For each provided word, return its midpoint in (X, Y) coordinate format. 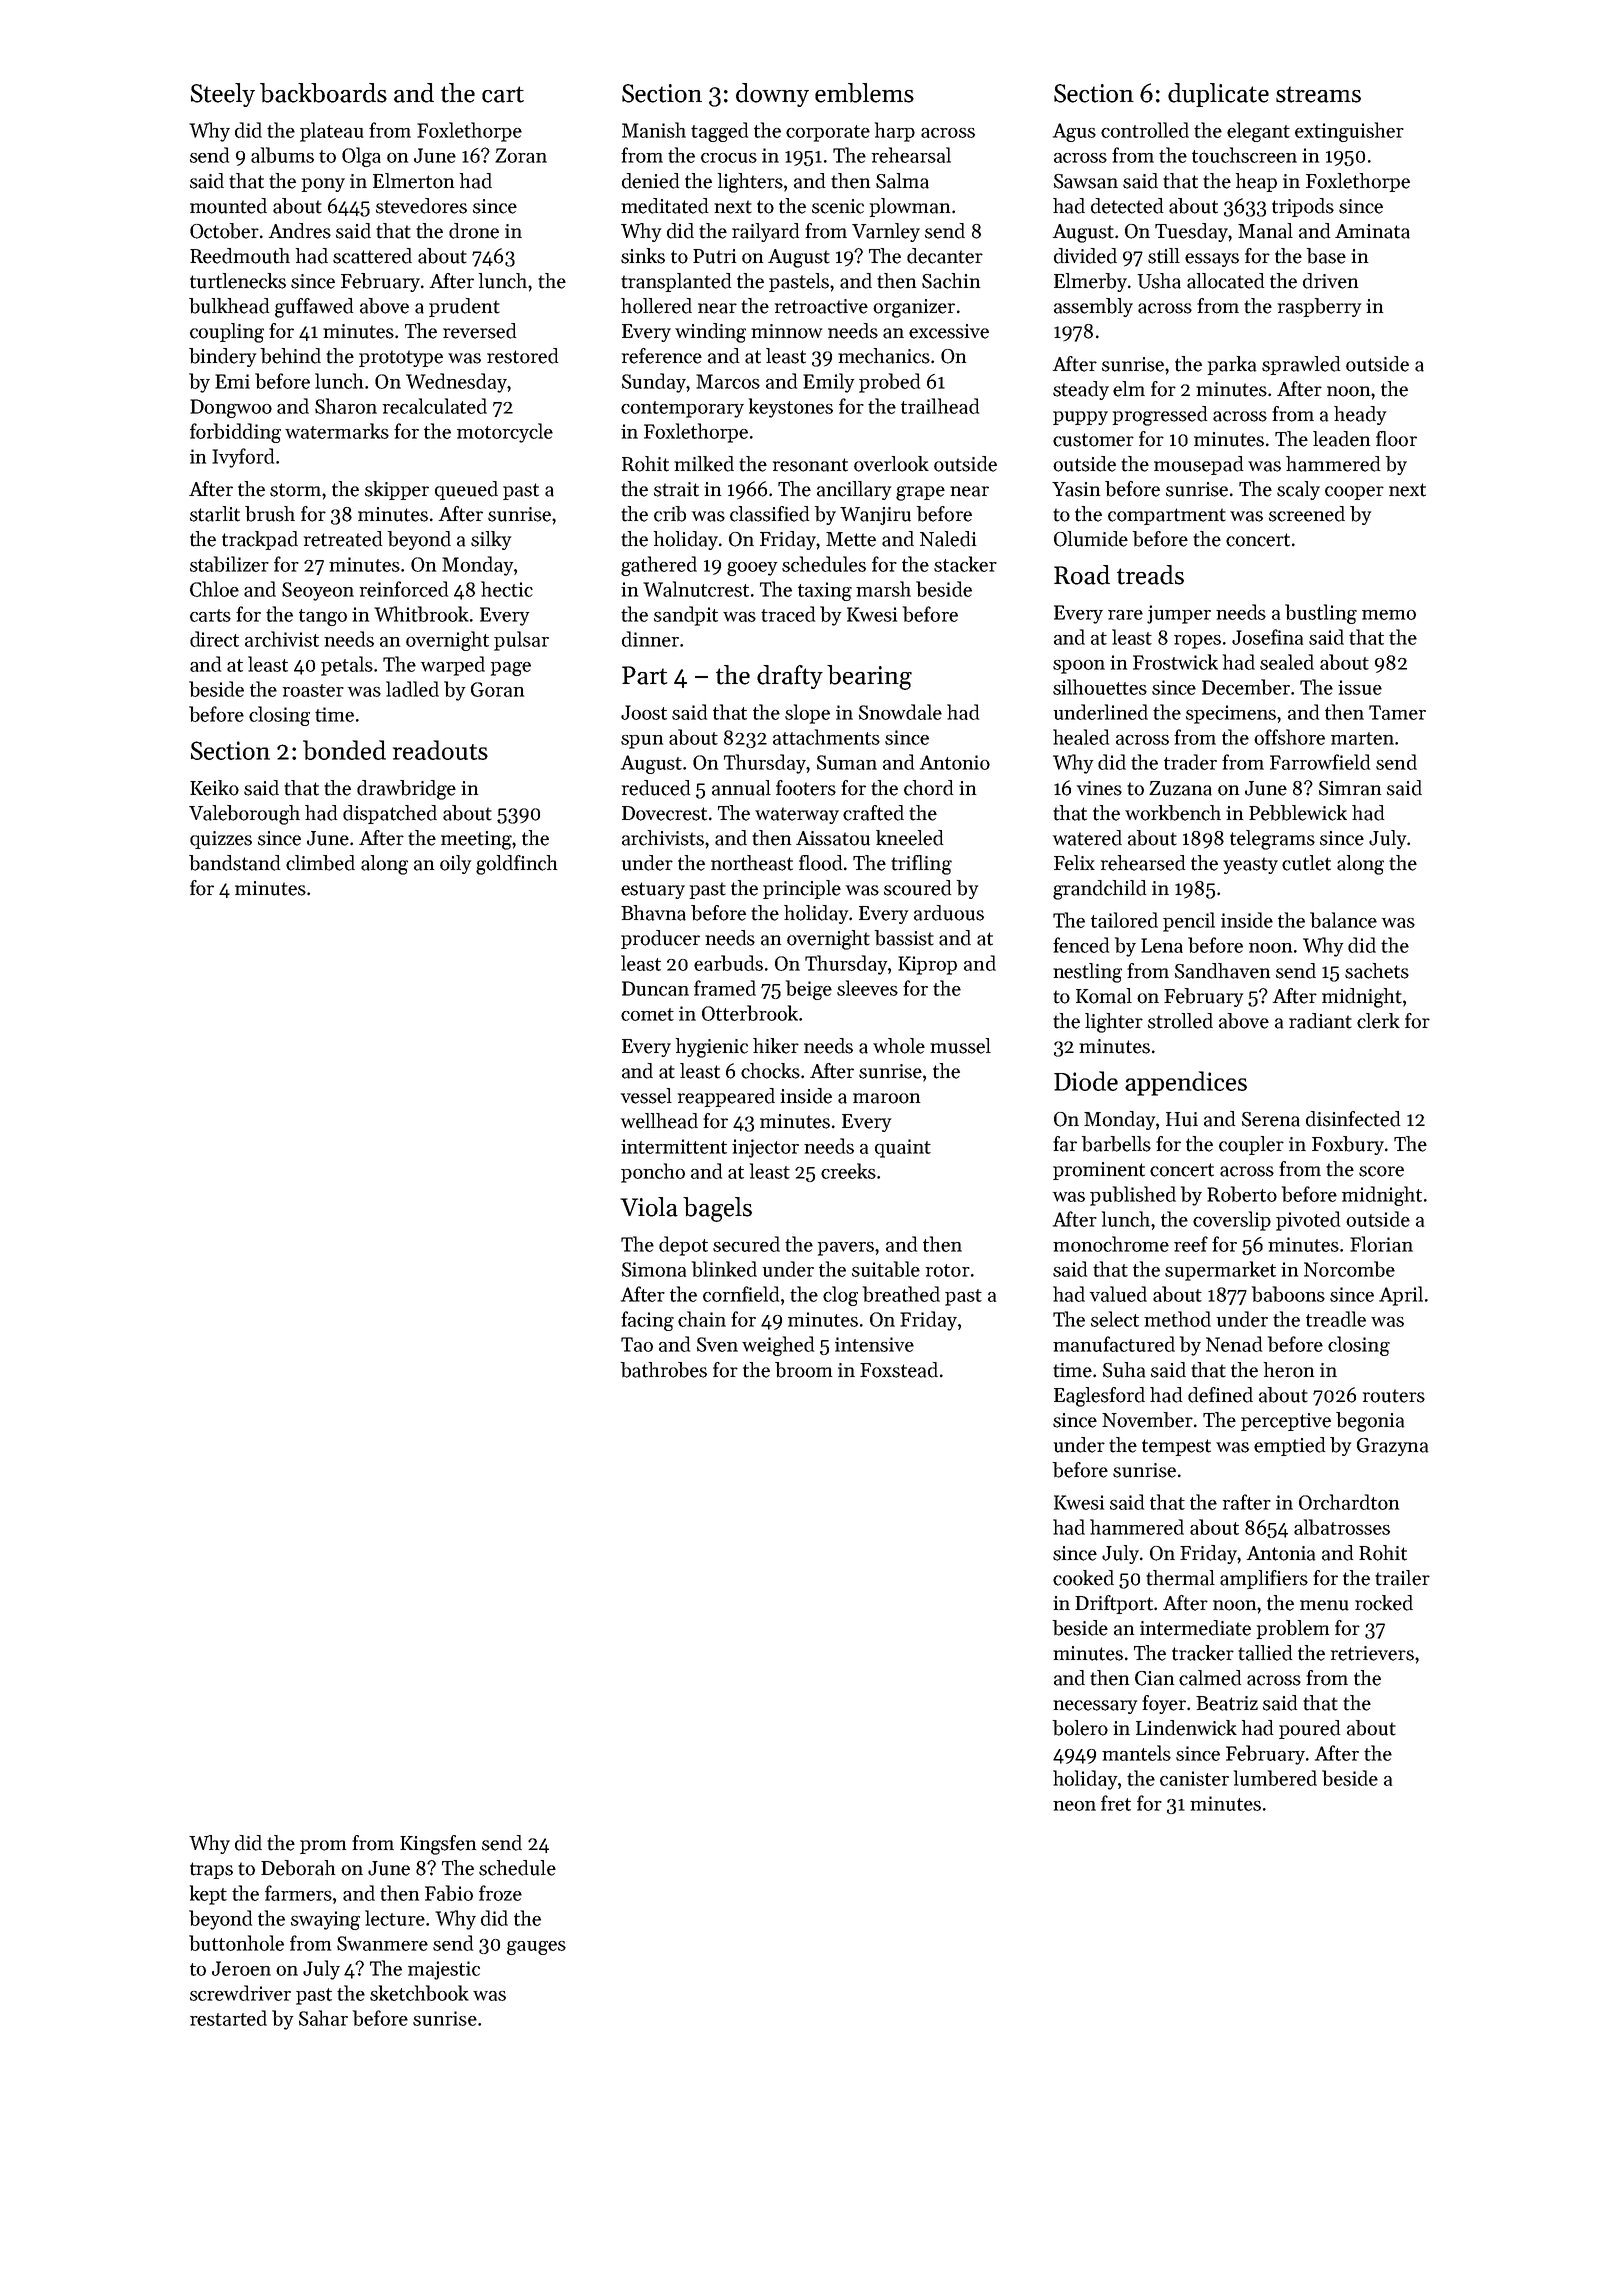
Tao (637, 1344)
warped (453, 666)
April (1401, 1296)
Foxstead (899, 1370)
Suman (847, 762)
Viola (649, 1207)
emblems (864, 93)
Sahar (323, 2018)
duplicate (1218, 95)
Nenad (1234, 1344)
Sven (717, 1344)
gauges (536, 1948)
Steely (223, 95)
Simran (1350, 788)
